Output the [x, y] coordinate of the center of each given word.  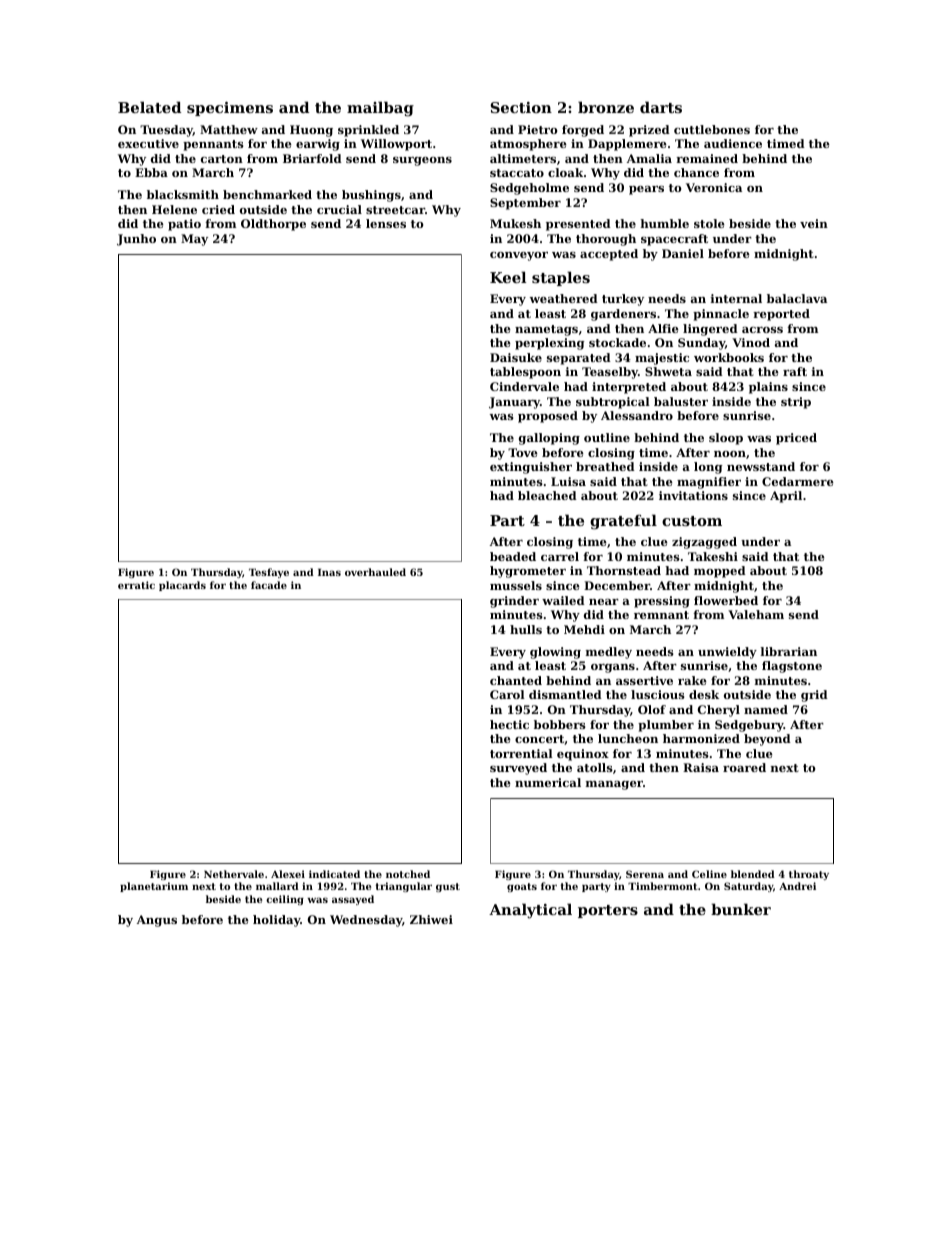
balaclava [797, 298]
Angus [157, 921]
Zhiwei [431, 919]
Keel [508, 277]
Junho [136, 240]
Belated [149, 107]
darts [661, 107]
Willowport [396, 145]
